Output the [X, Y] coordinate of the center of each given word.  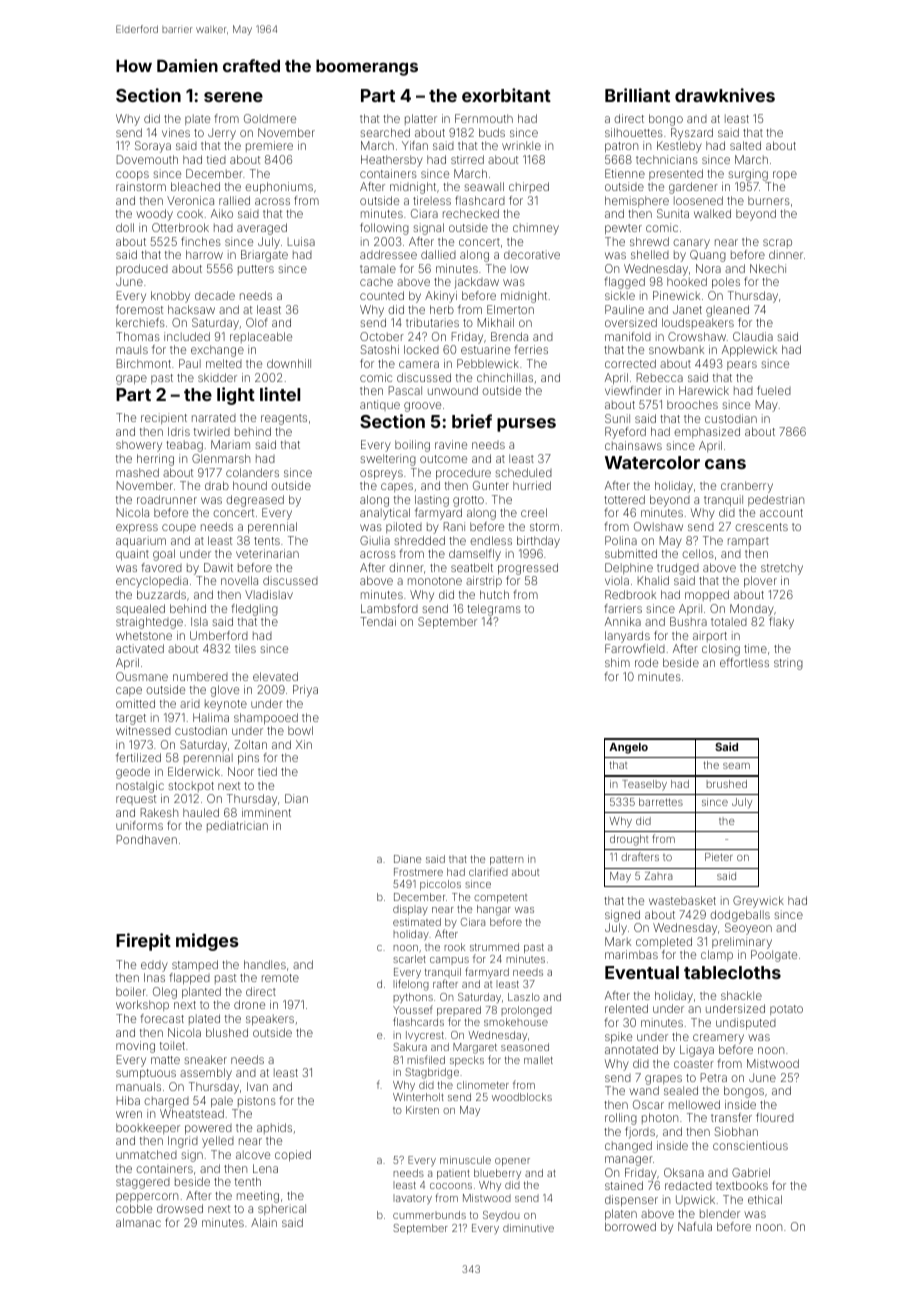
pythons [413, 998]
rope [785, 176]
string [788, 664]
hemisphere [637, 201]
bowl [300, 730]
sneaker [205, 1059]
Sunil [617, 418]
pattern [506, 860]
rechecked [471, 213]
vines [176, 132]
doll [125, 227]
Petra [714, 1077]
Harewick [704, 390]
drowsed [180, 1208]
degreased [255, 501]
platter [421, 119]
